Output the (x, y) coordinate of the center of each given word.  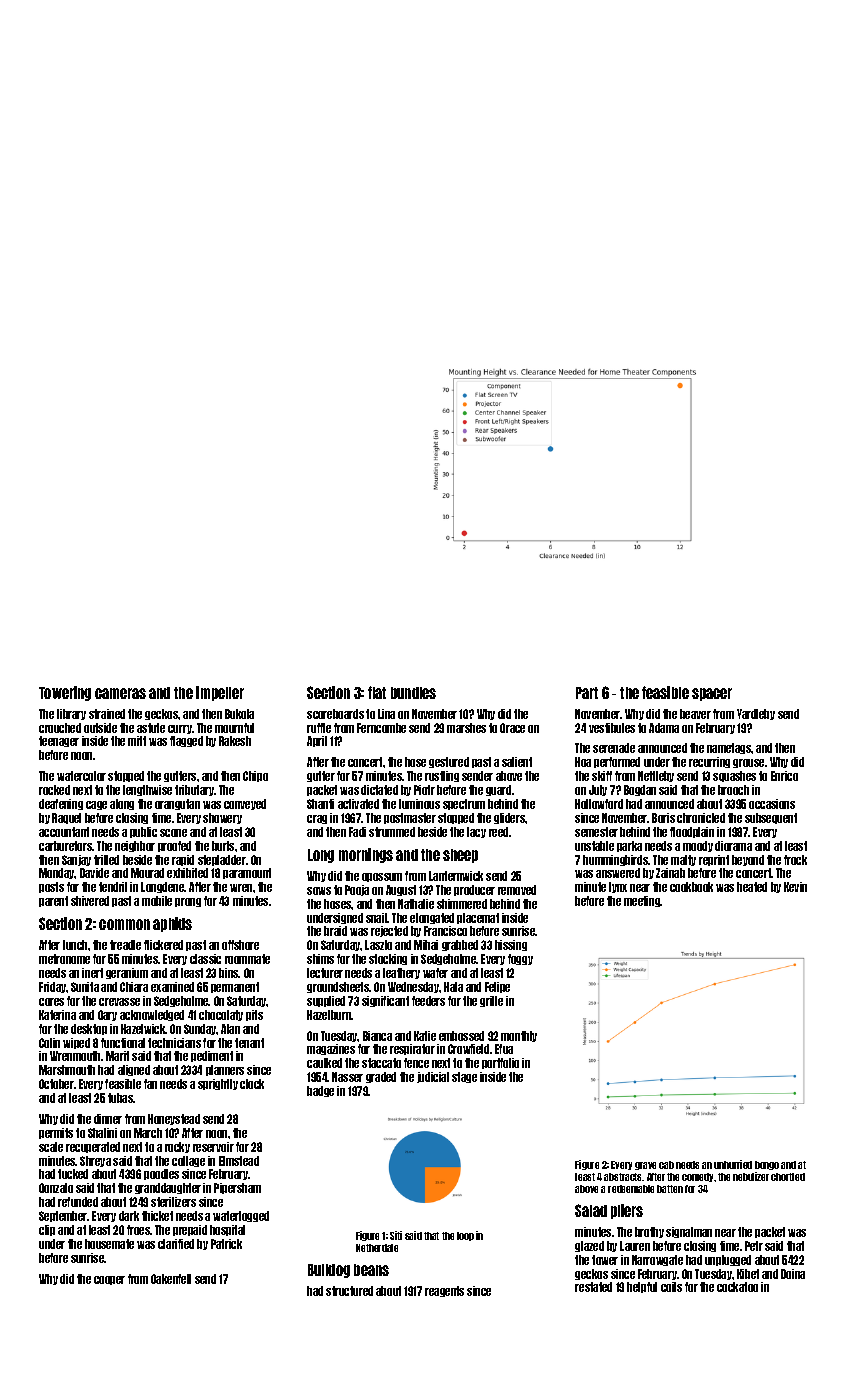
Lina (386, 714)
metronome (64, 959)
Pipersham (237, 1188)
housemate (109, 1244)
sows (319, 891)
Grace (512, 728)
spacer (712, 694)
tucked (73, 1174)
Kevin (795, 887)
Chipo (255, 776)
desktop (89, 1029)
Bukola (239, 714)
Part (587, 693)
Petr (754, 1246)
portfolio (500, 1063)
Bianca (377, 1036)
